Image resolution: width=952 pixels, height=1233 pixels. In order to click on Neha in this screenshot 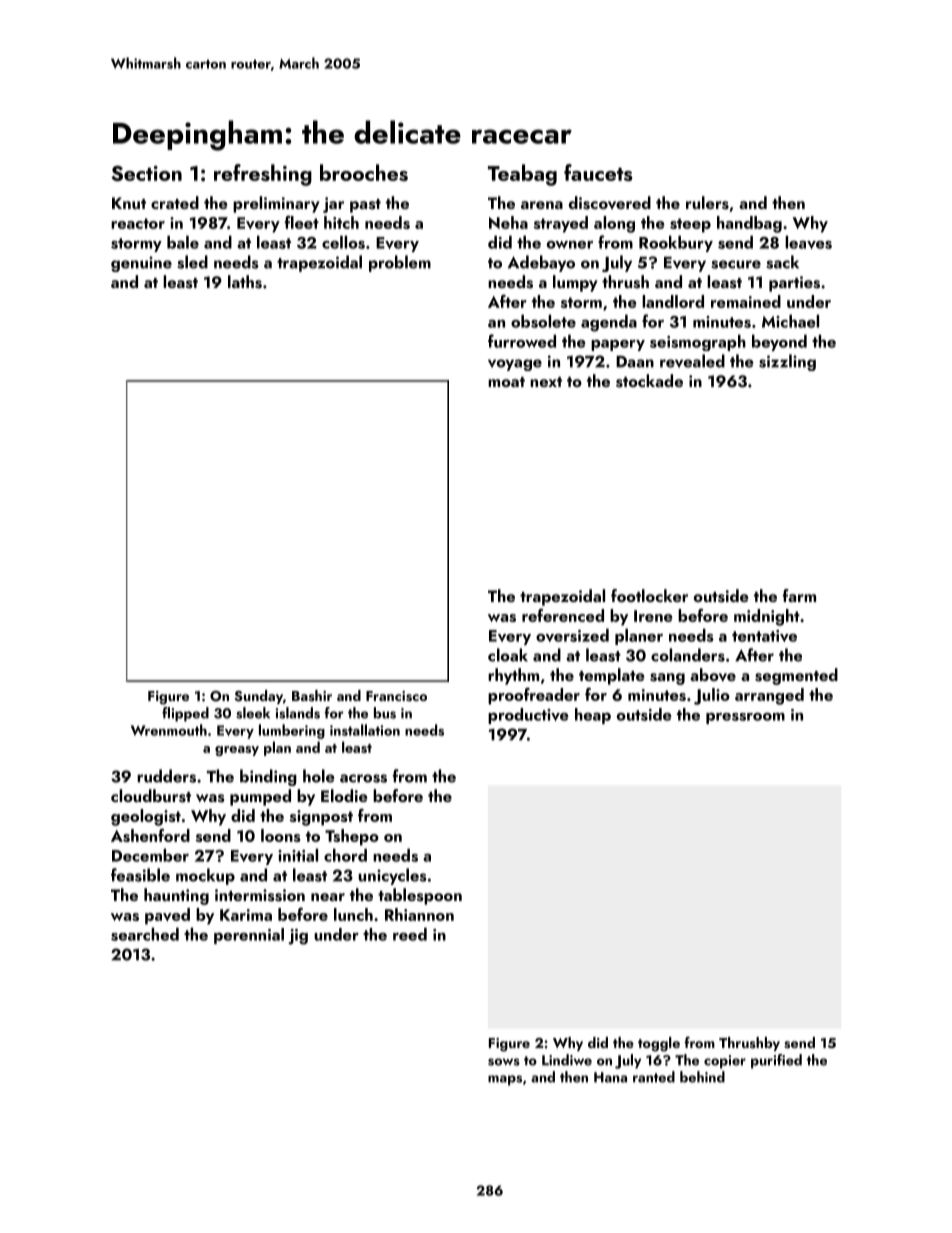, I will do `click(508, 222)`.
